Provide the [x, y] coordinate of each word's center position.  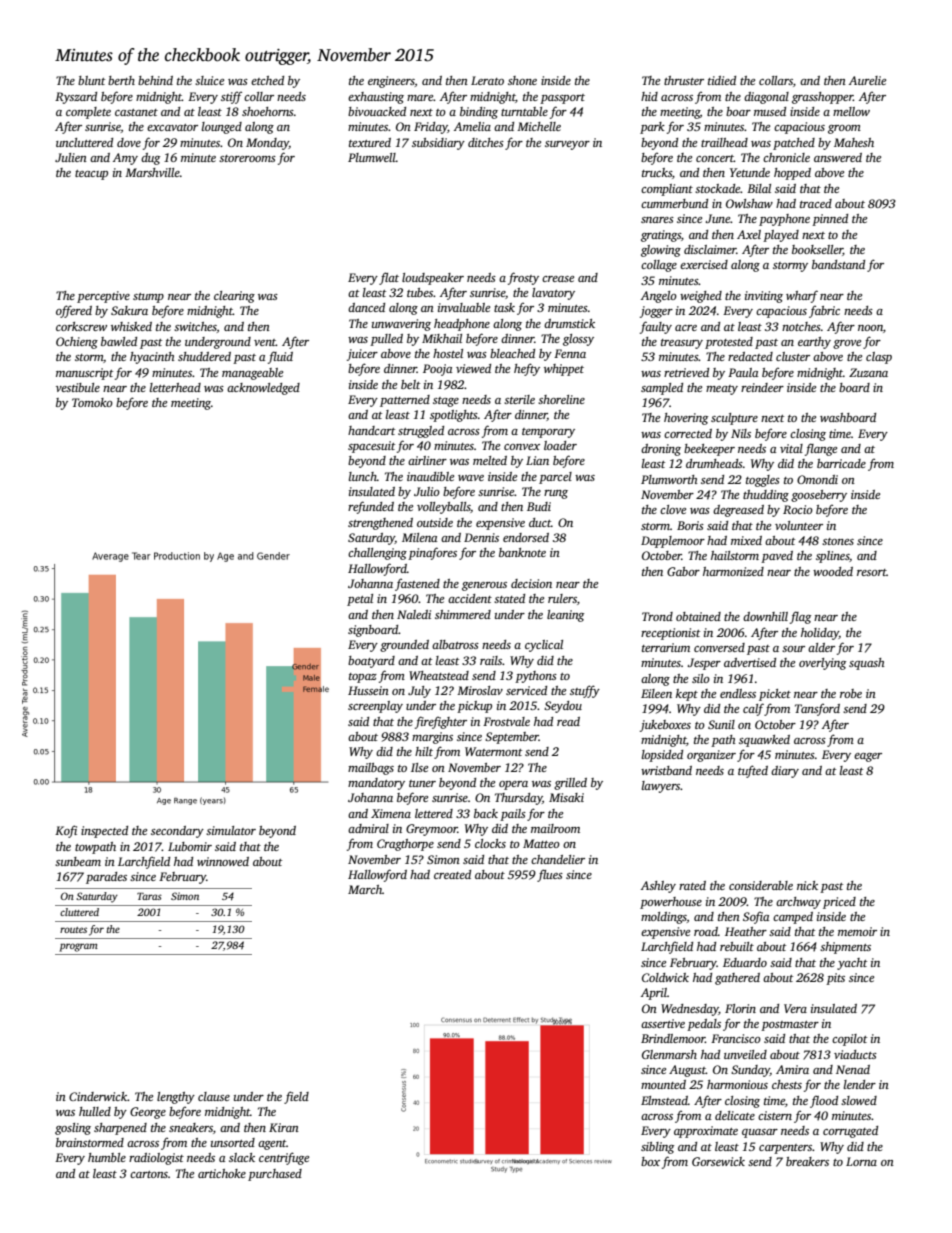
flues [550, 875]
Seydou [563, 707]
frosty [523, 278]
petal [360, 600]
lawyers [661, 787]
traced [816, 203]
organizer [711, 756]
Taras [149, 896]
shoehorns [268, 111]
